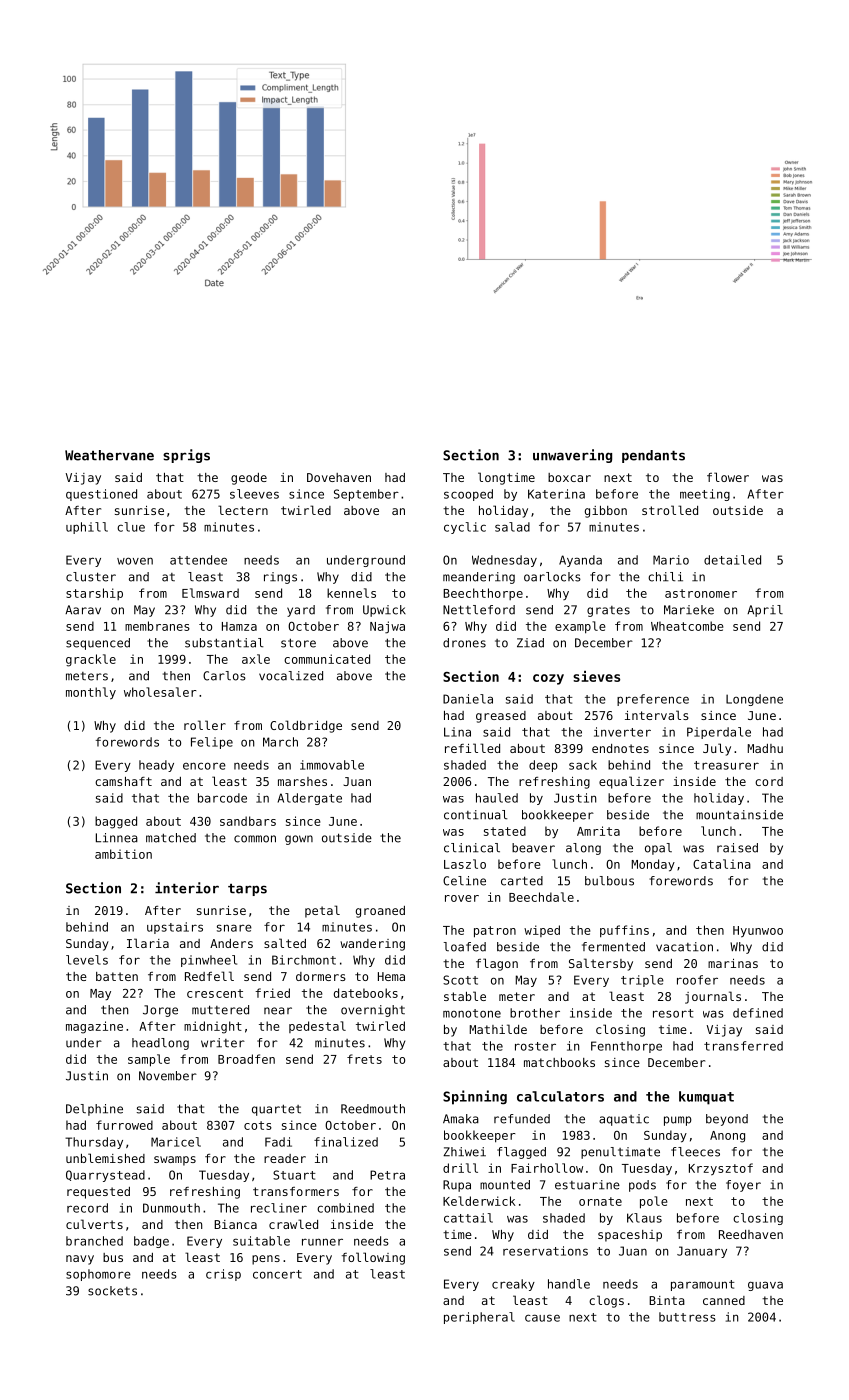  What do you see at coordinates (204, 766) in the screenshot?
I see `encore` at bounding box center [204, 766].
